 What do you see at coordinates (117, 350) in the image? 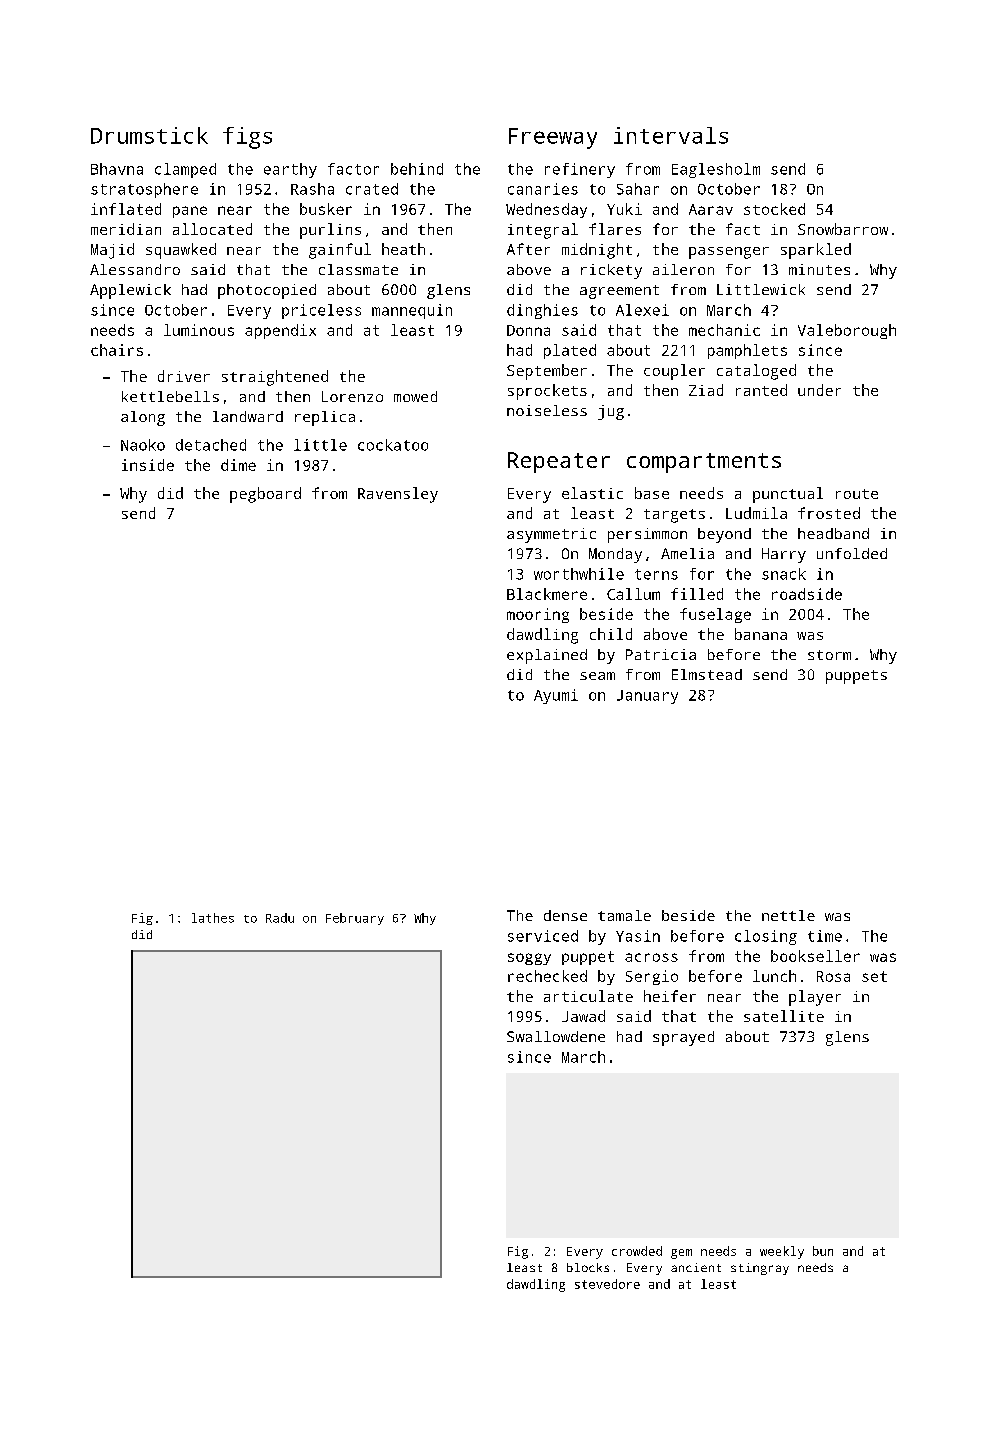
I see `chairs` at bounding box center [117, 350].
